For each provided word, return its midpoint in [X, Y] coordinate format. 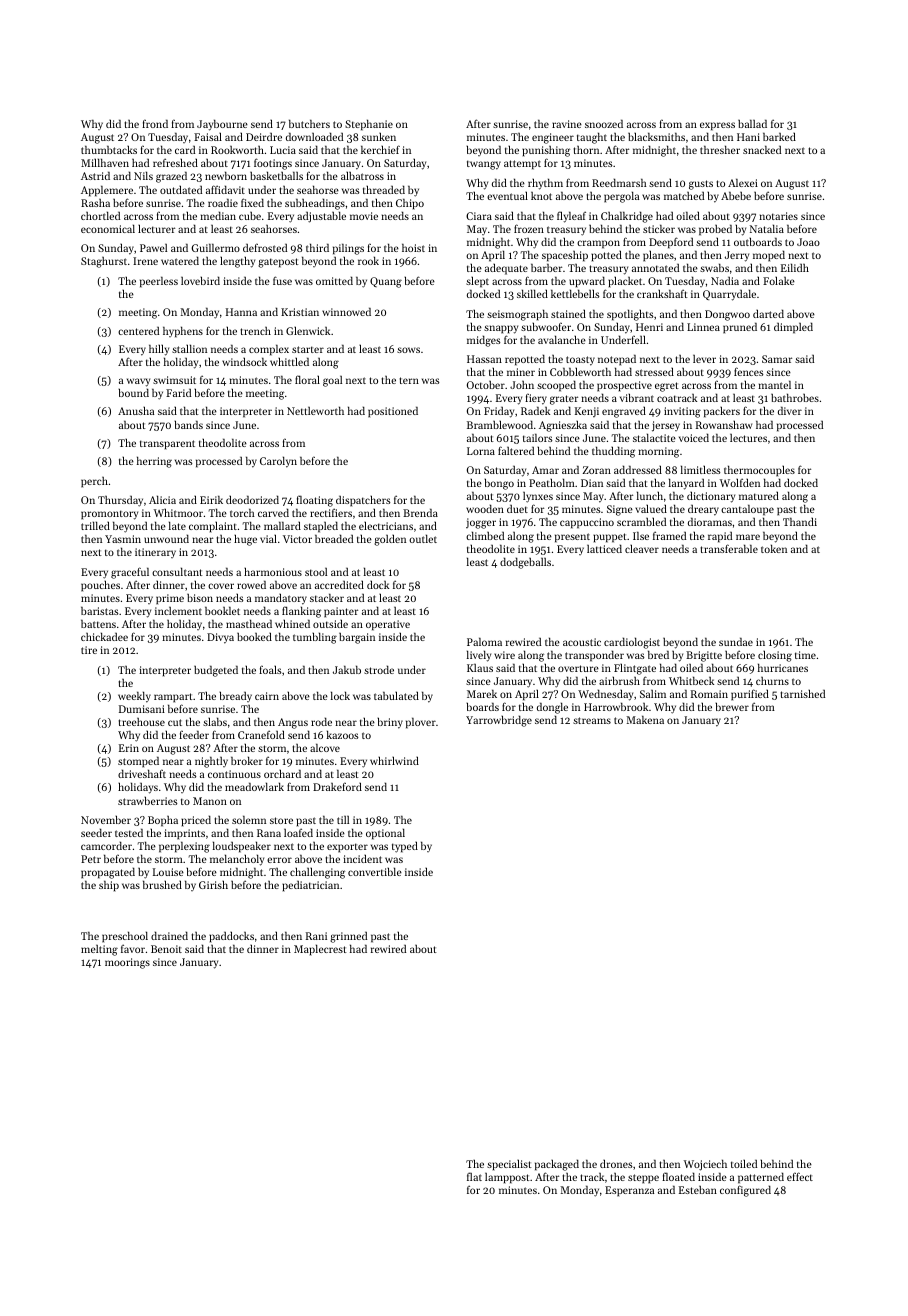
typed [405, 847]
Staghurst [104, 262]
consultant [177, 571]
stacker [327, 597]
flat [474, 1176]
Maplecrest [320, 950]
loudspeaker [242, 847]
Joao [808, 242]
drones [616, 1163]
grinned [348, 937]
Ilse [641, 535]
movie [364, 216]
